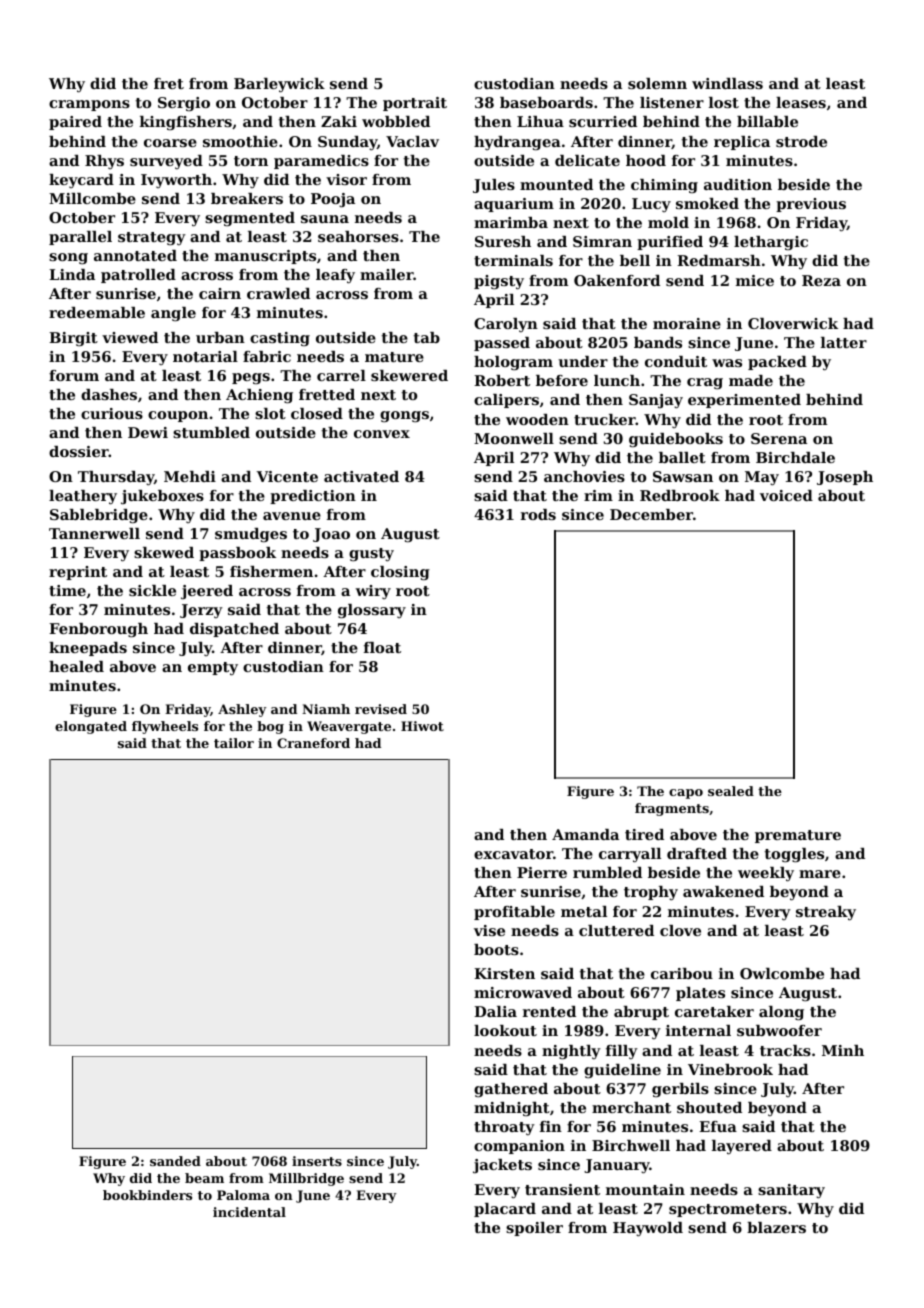 The image size is (924, 1308). What do you see at coordinates (782, 973) in the screenshot?
I see `Owlcombe` at bounding box center [782, 973].
